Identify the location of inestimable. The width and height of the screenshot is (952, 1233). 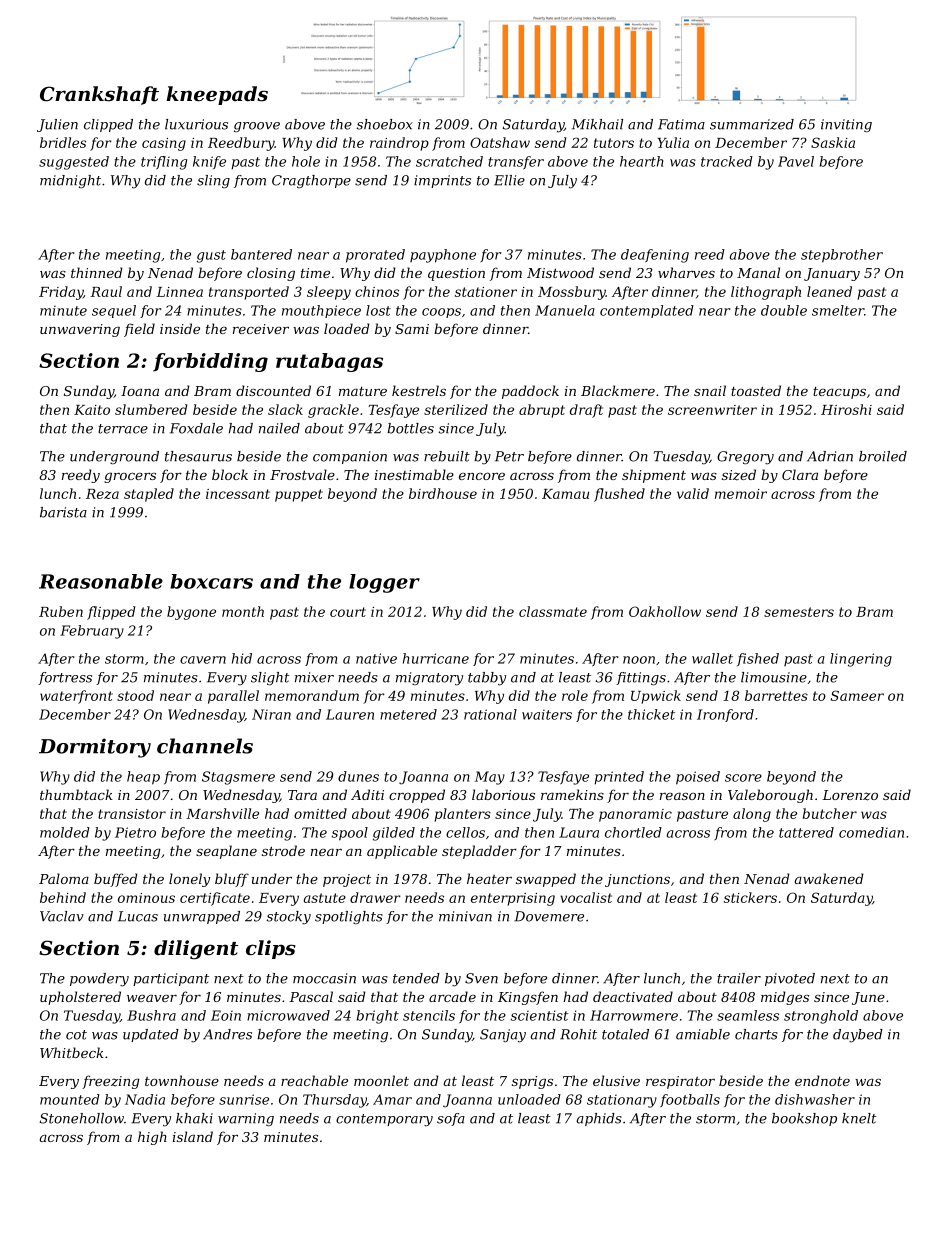
(414, 474).
